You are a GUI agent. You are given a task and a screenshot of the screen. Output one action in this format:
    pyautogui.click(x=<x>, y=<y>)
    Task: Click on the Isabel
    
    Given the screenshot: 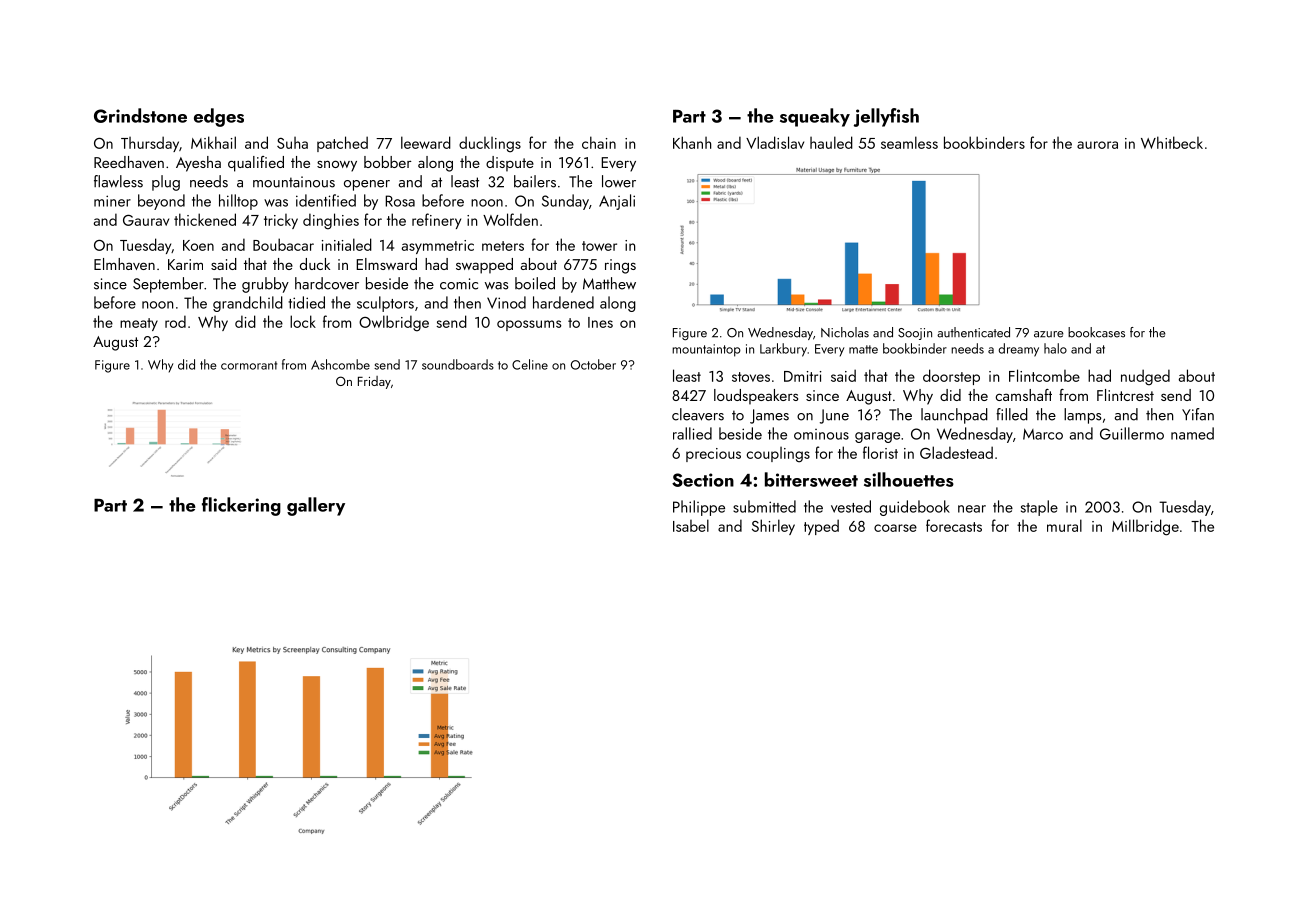 What is the action you would take?
    pyautogui.click(x=691, y=525)
